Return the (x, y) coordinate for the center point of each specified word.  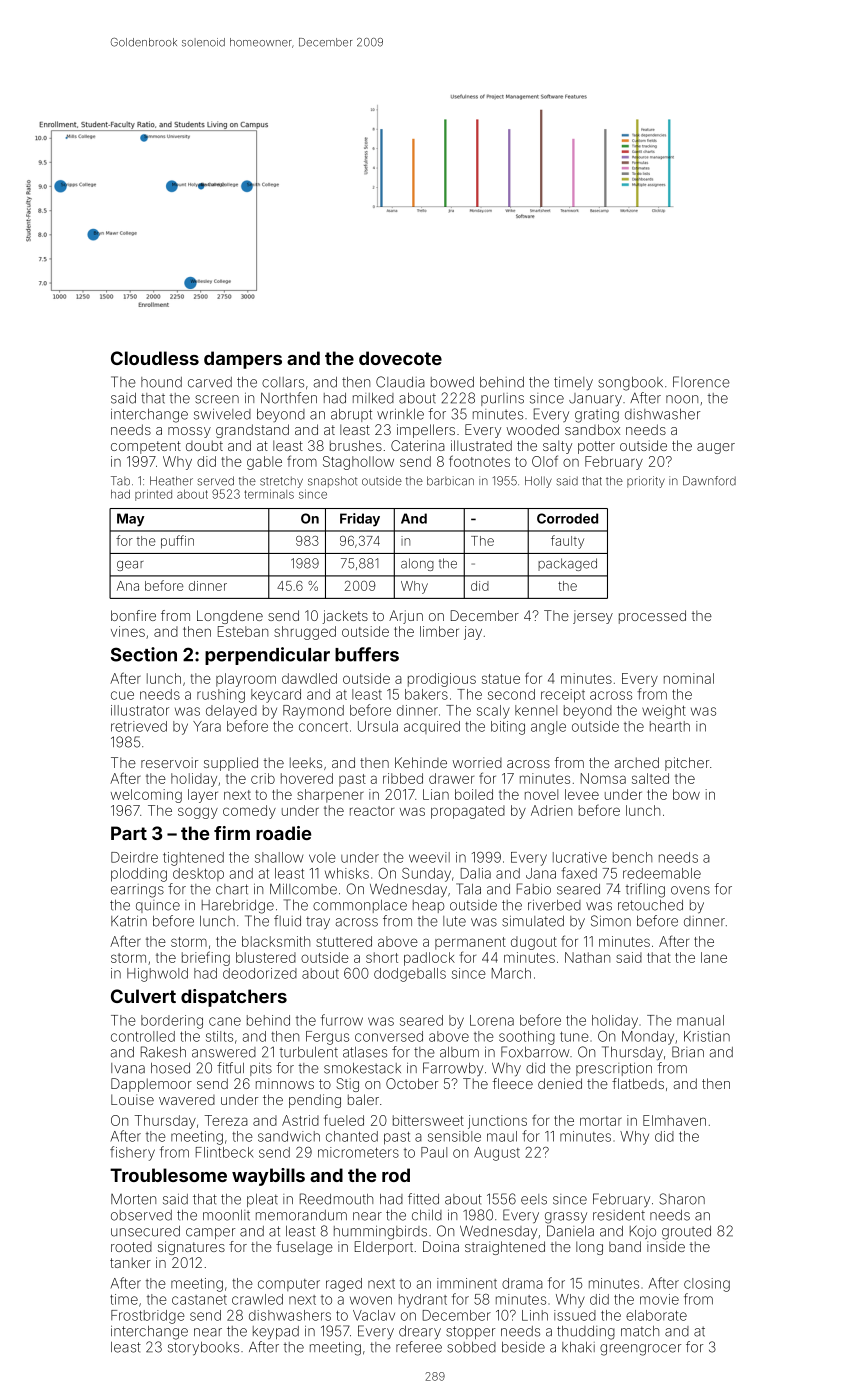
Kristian (707, 1036)
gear (130, 566)
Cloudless (155, 358)
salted (650, 778)
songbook (630, 384)
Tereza (226, 1120)
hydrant (423, 1301)
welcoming (146, 796)
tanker (130, 1262)
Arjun (406, 617)
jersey (593, 617)
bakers (426, 694)
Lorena (492, 1020)
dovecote (400, 358)
